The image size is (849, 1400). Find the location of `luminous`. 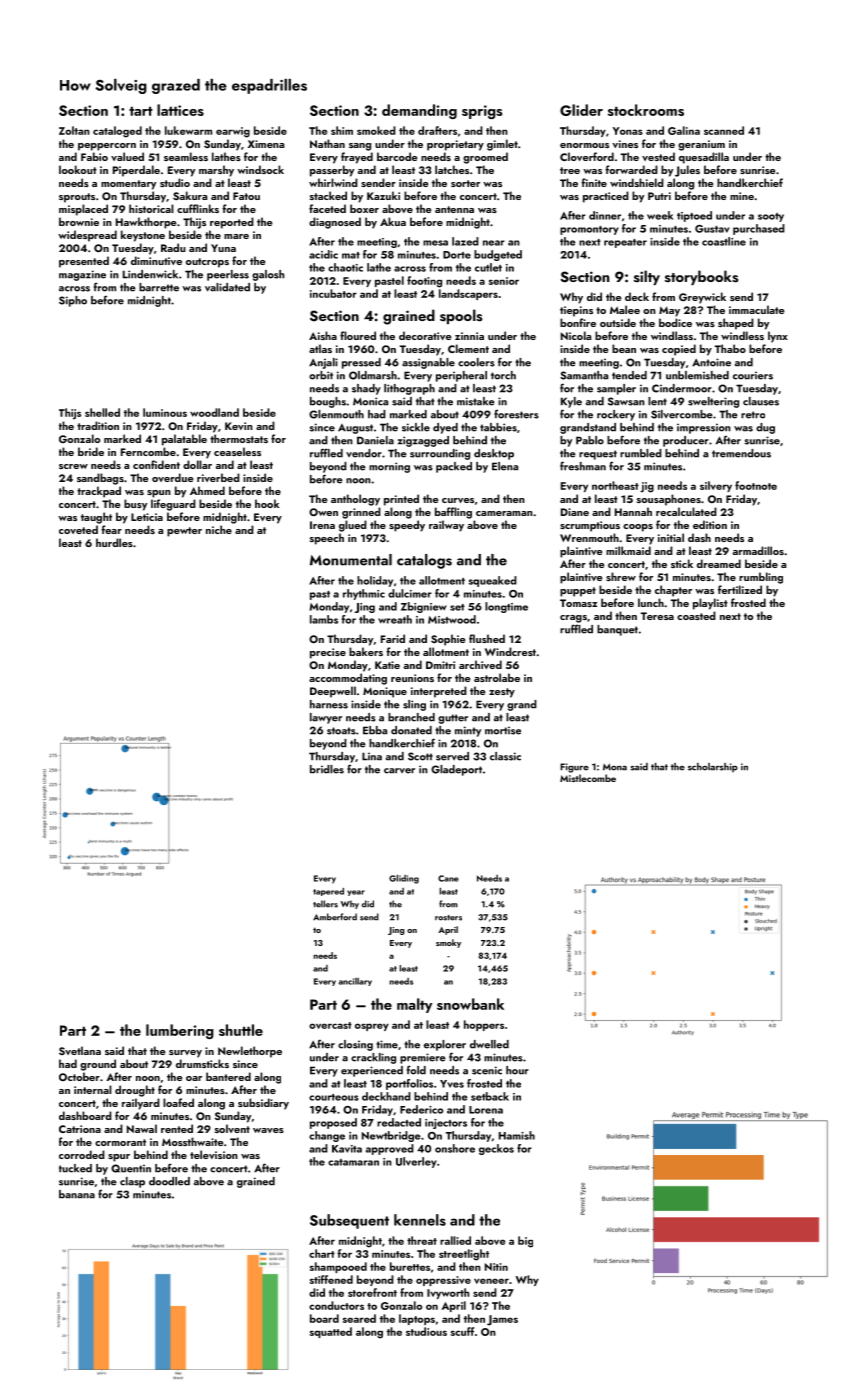

luminous is located at coordinates (165, 412).
